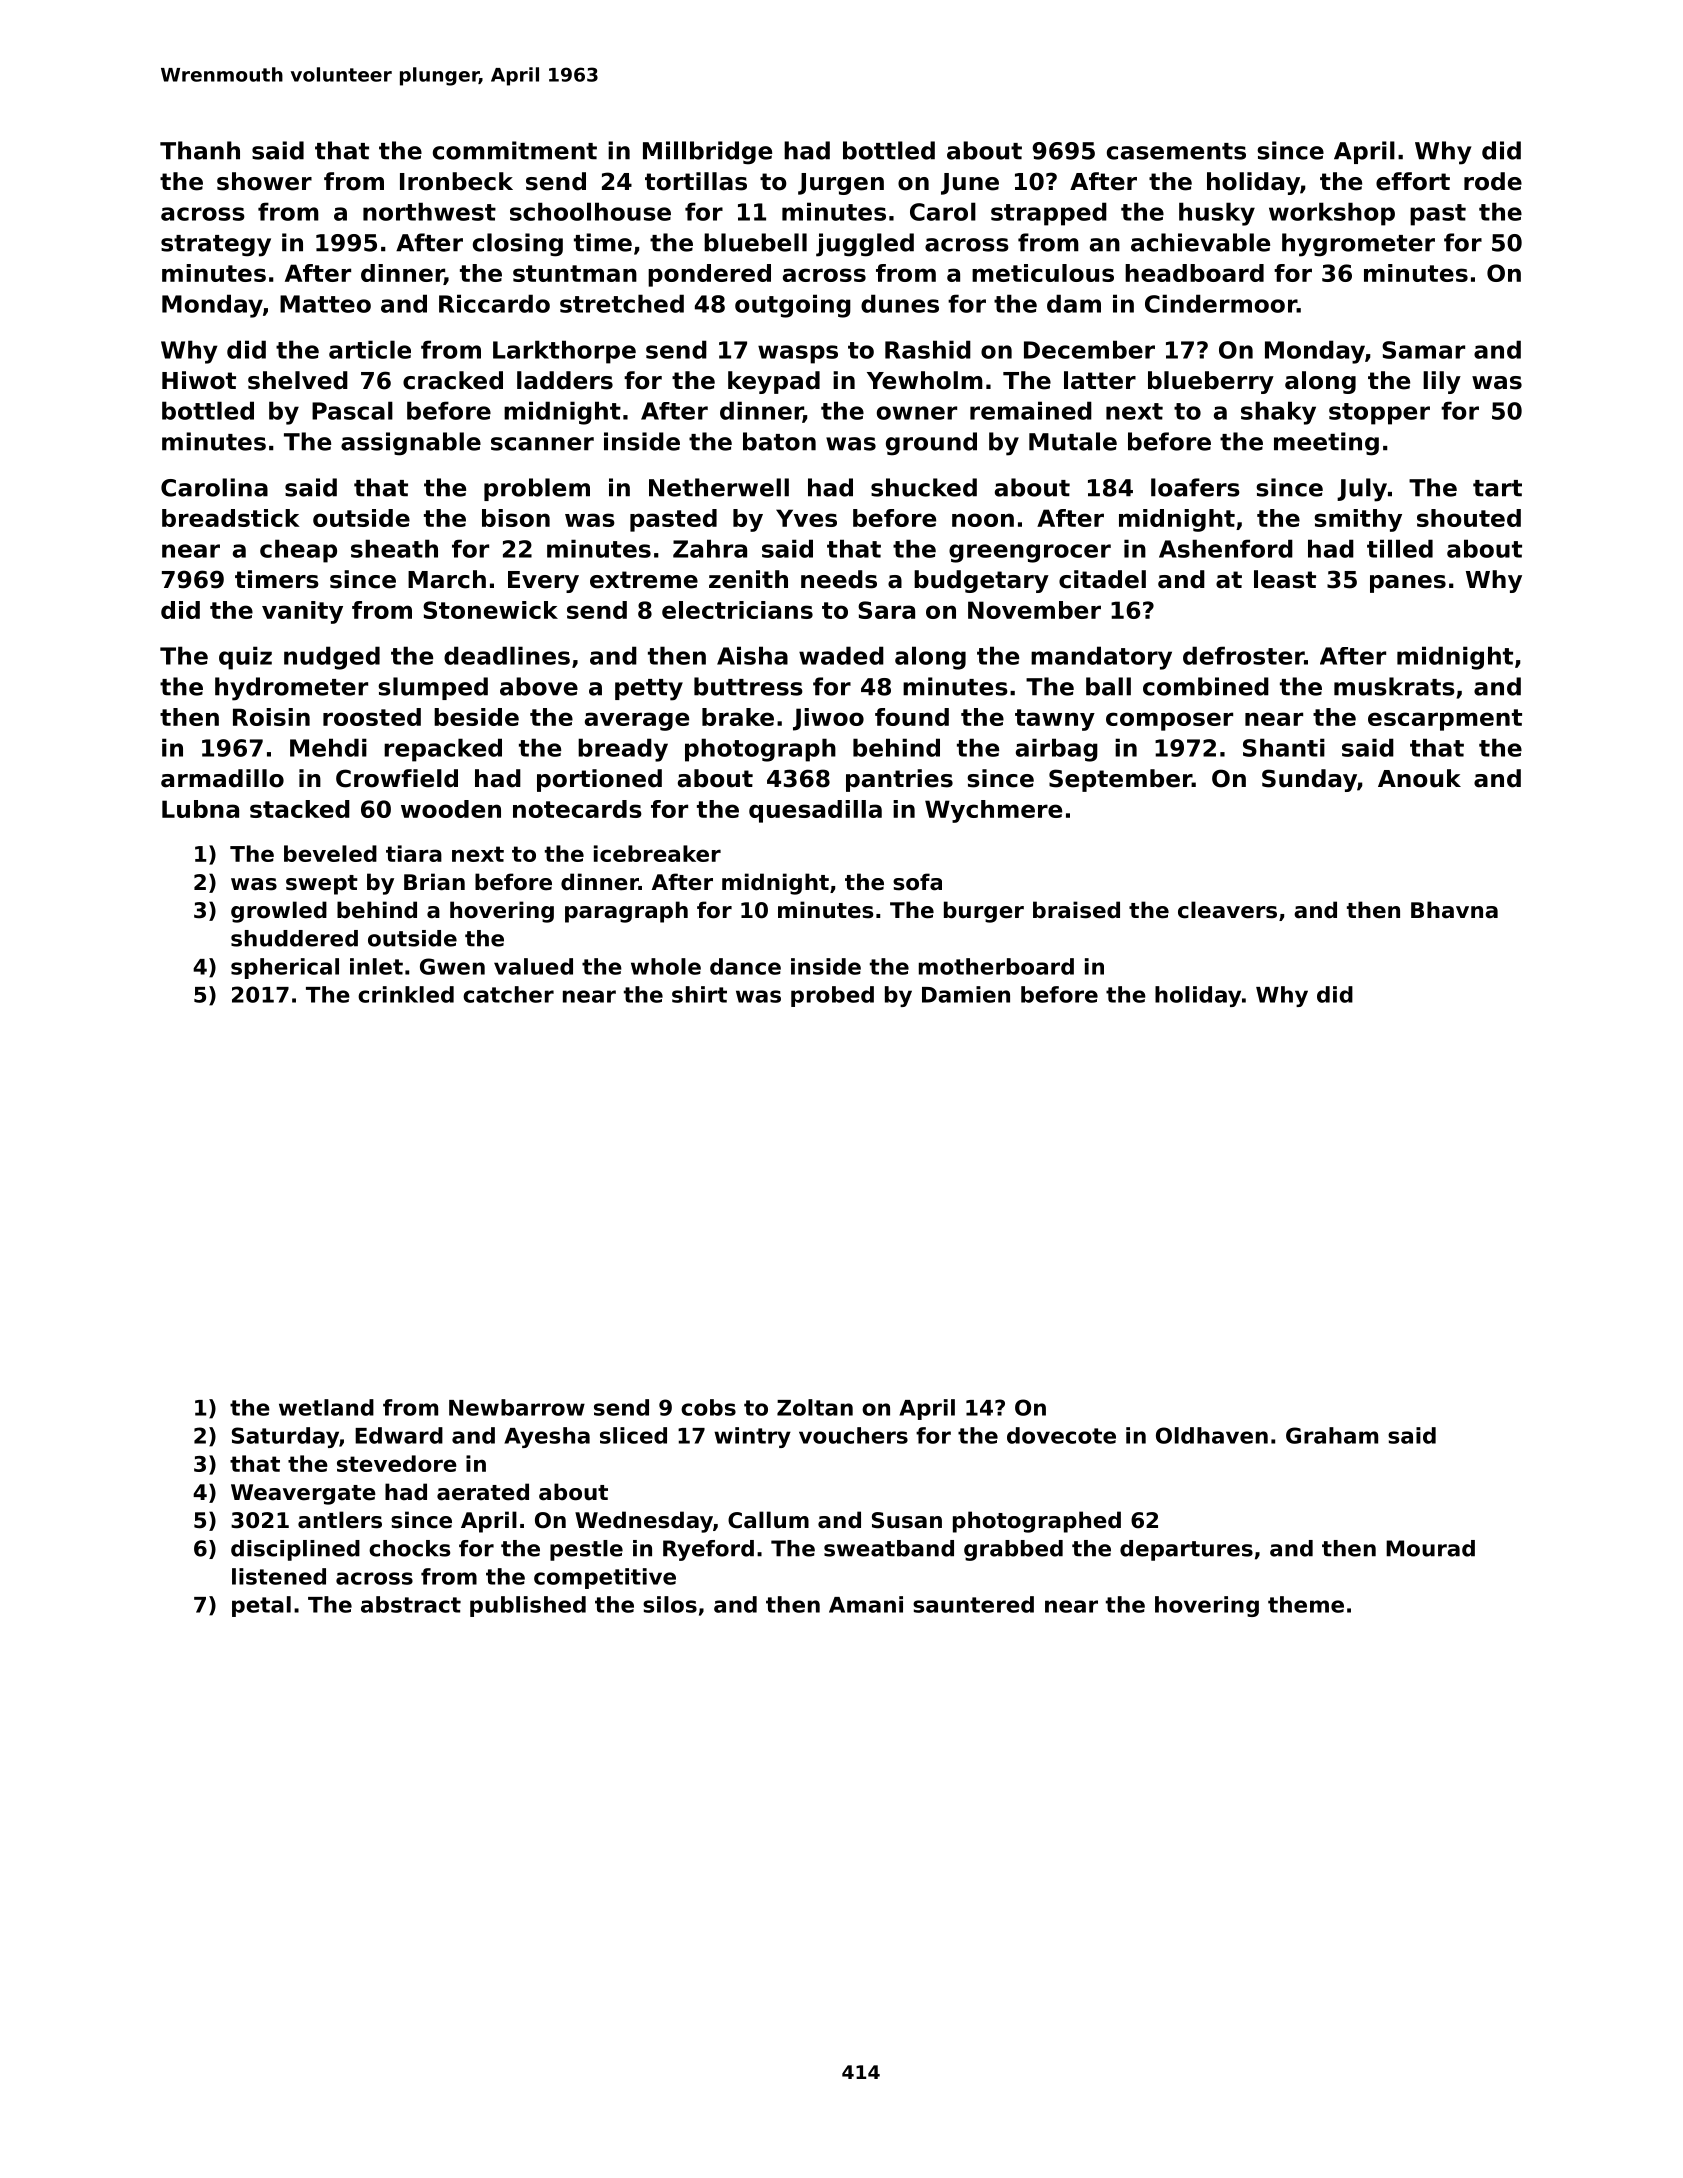 The width and height of the screenshot is (1683, 2178). Describe the element at coordinates (1176, 151) in the screenshot. I see `casements` at that location.
